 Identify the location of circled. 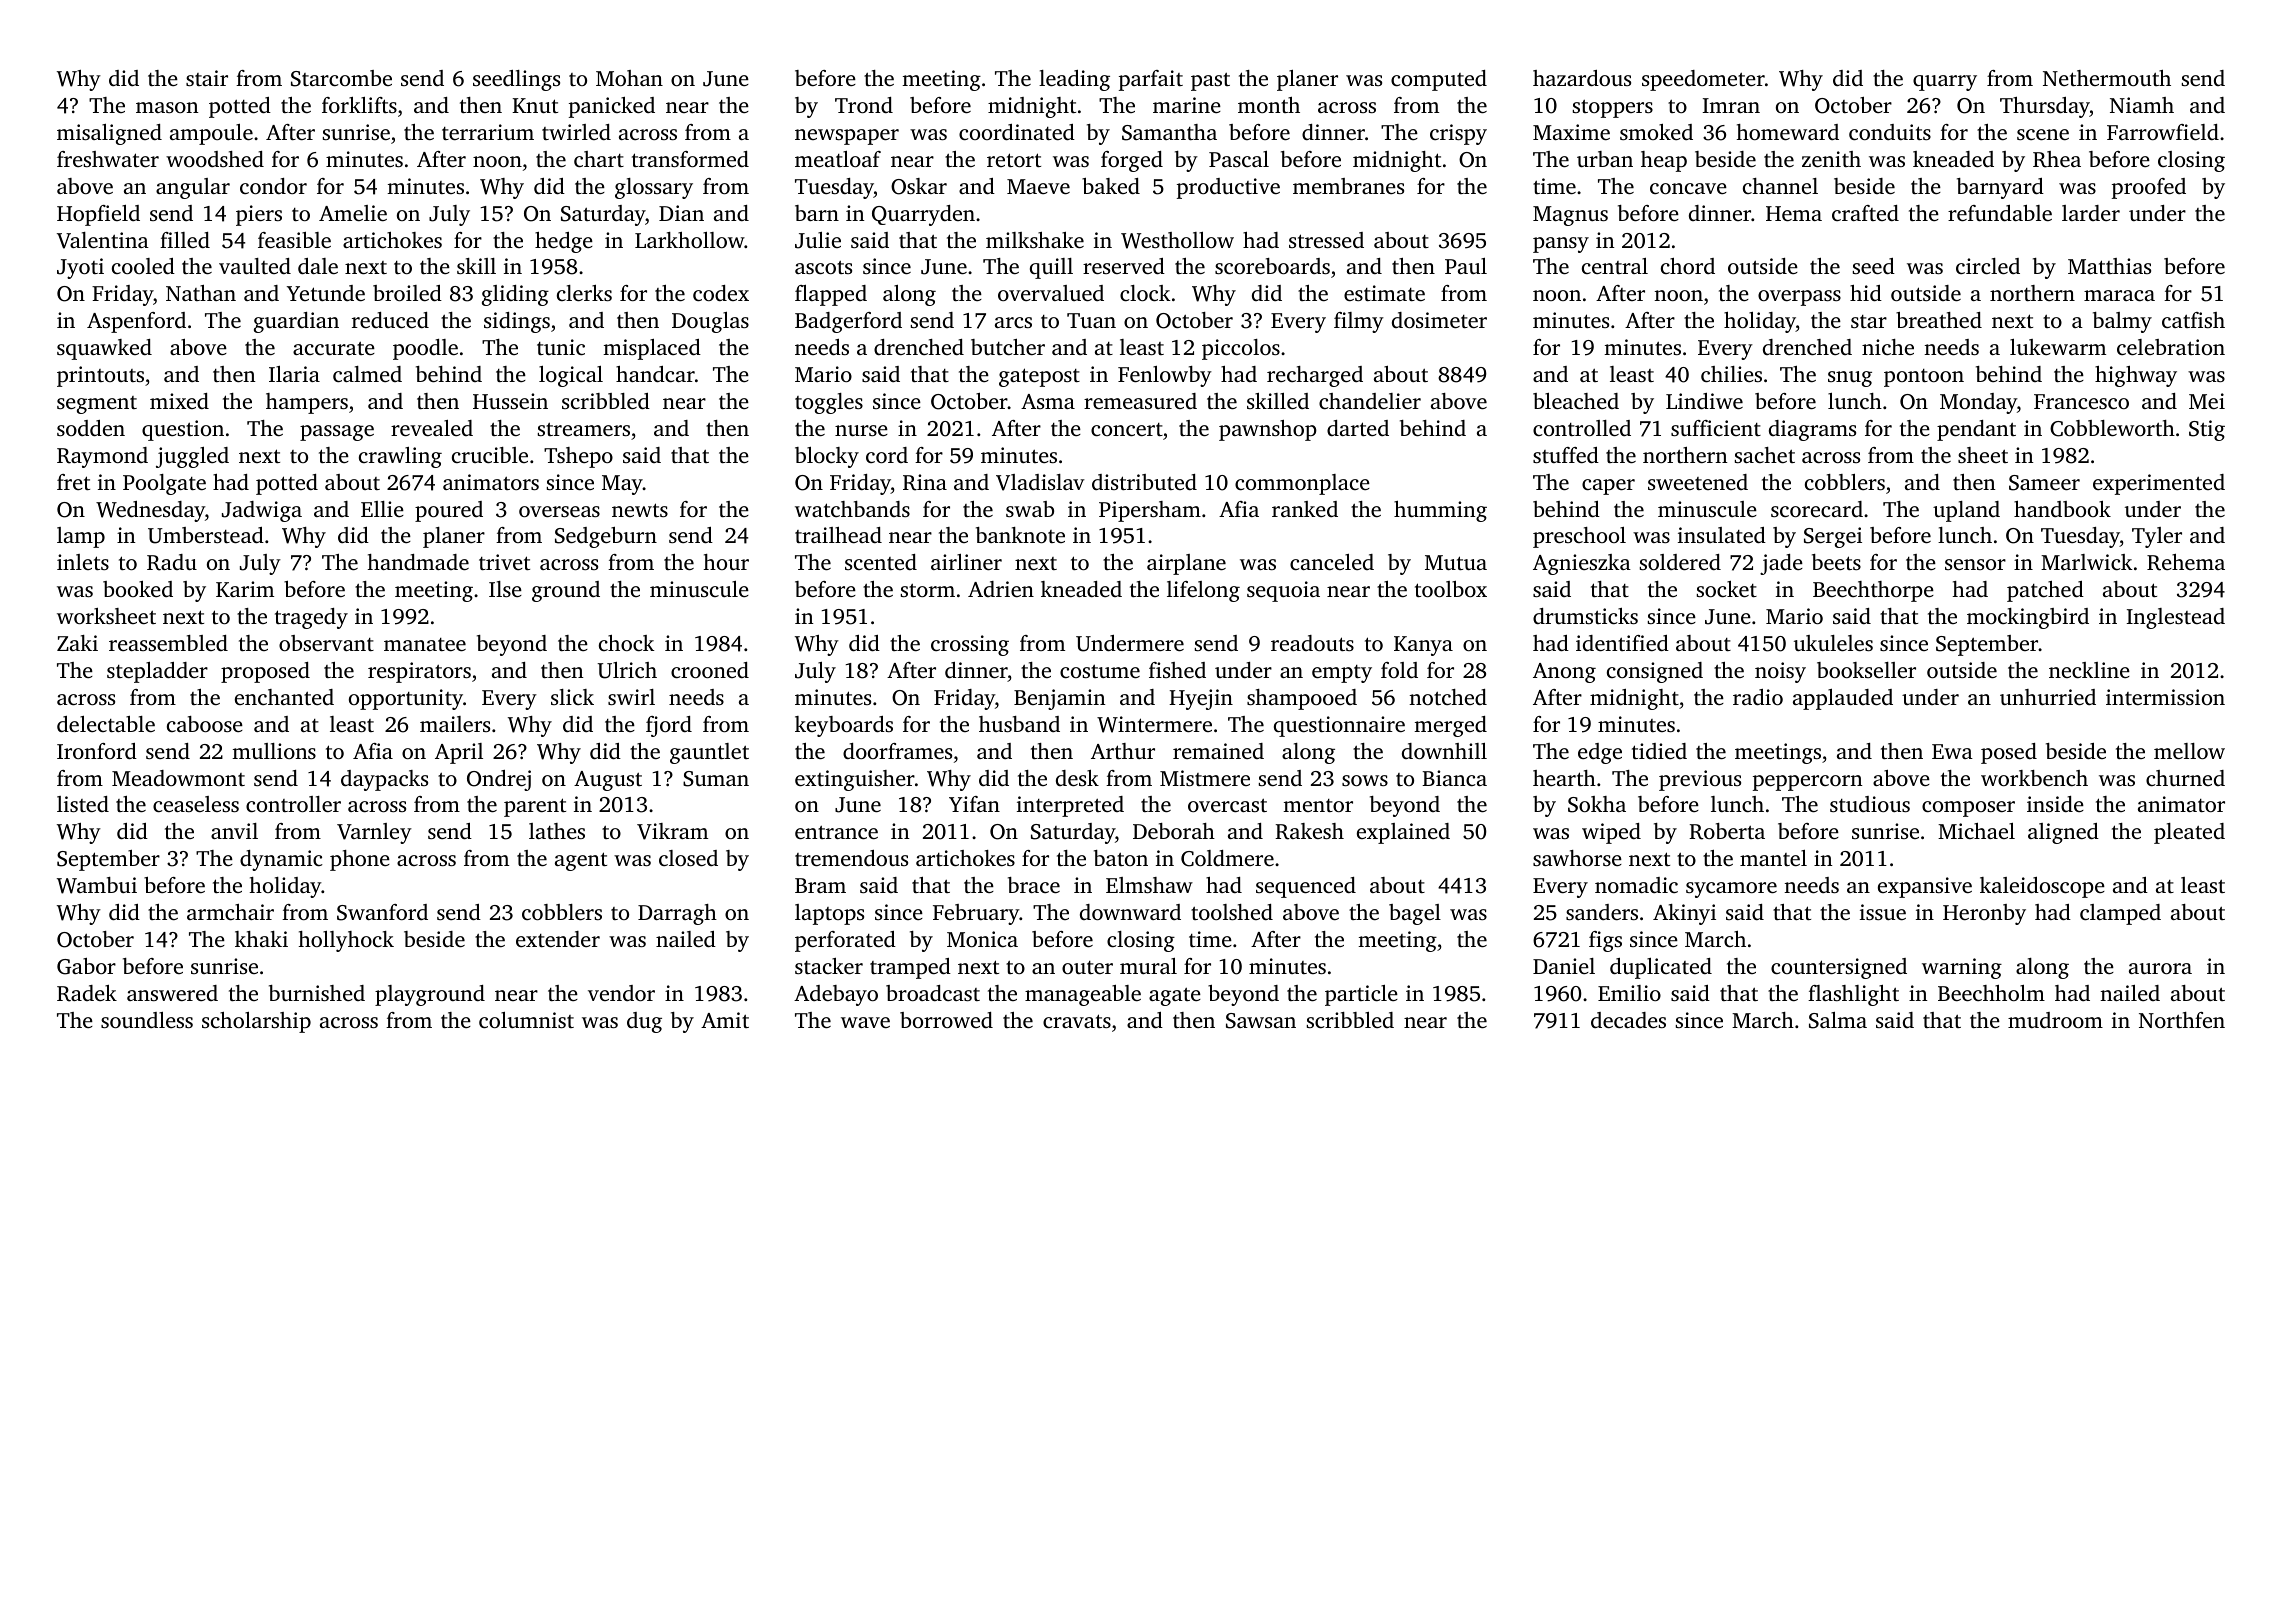
(1988, 266).
